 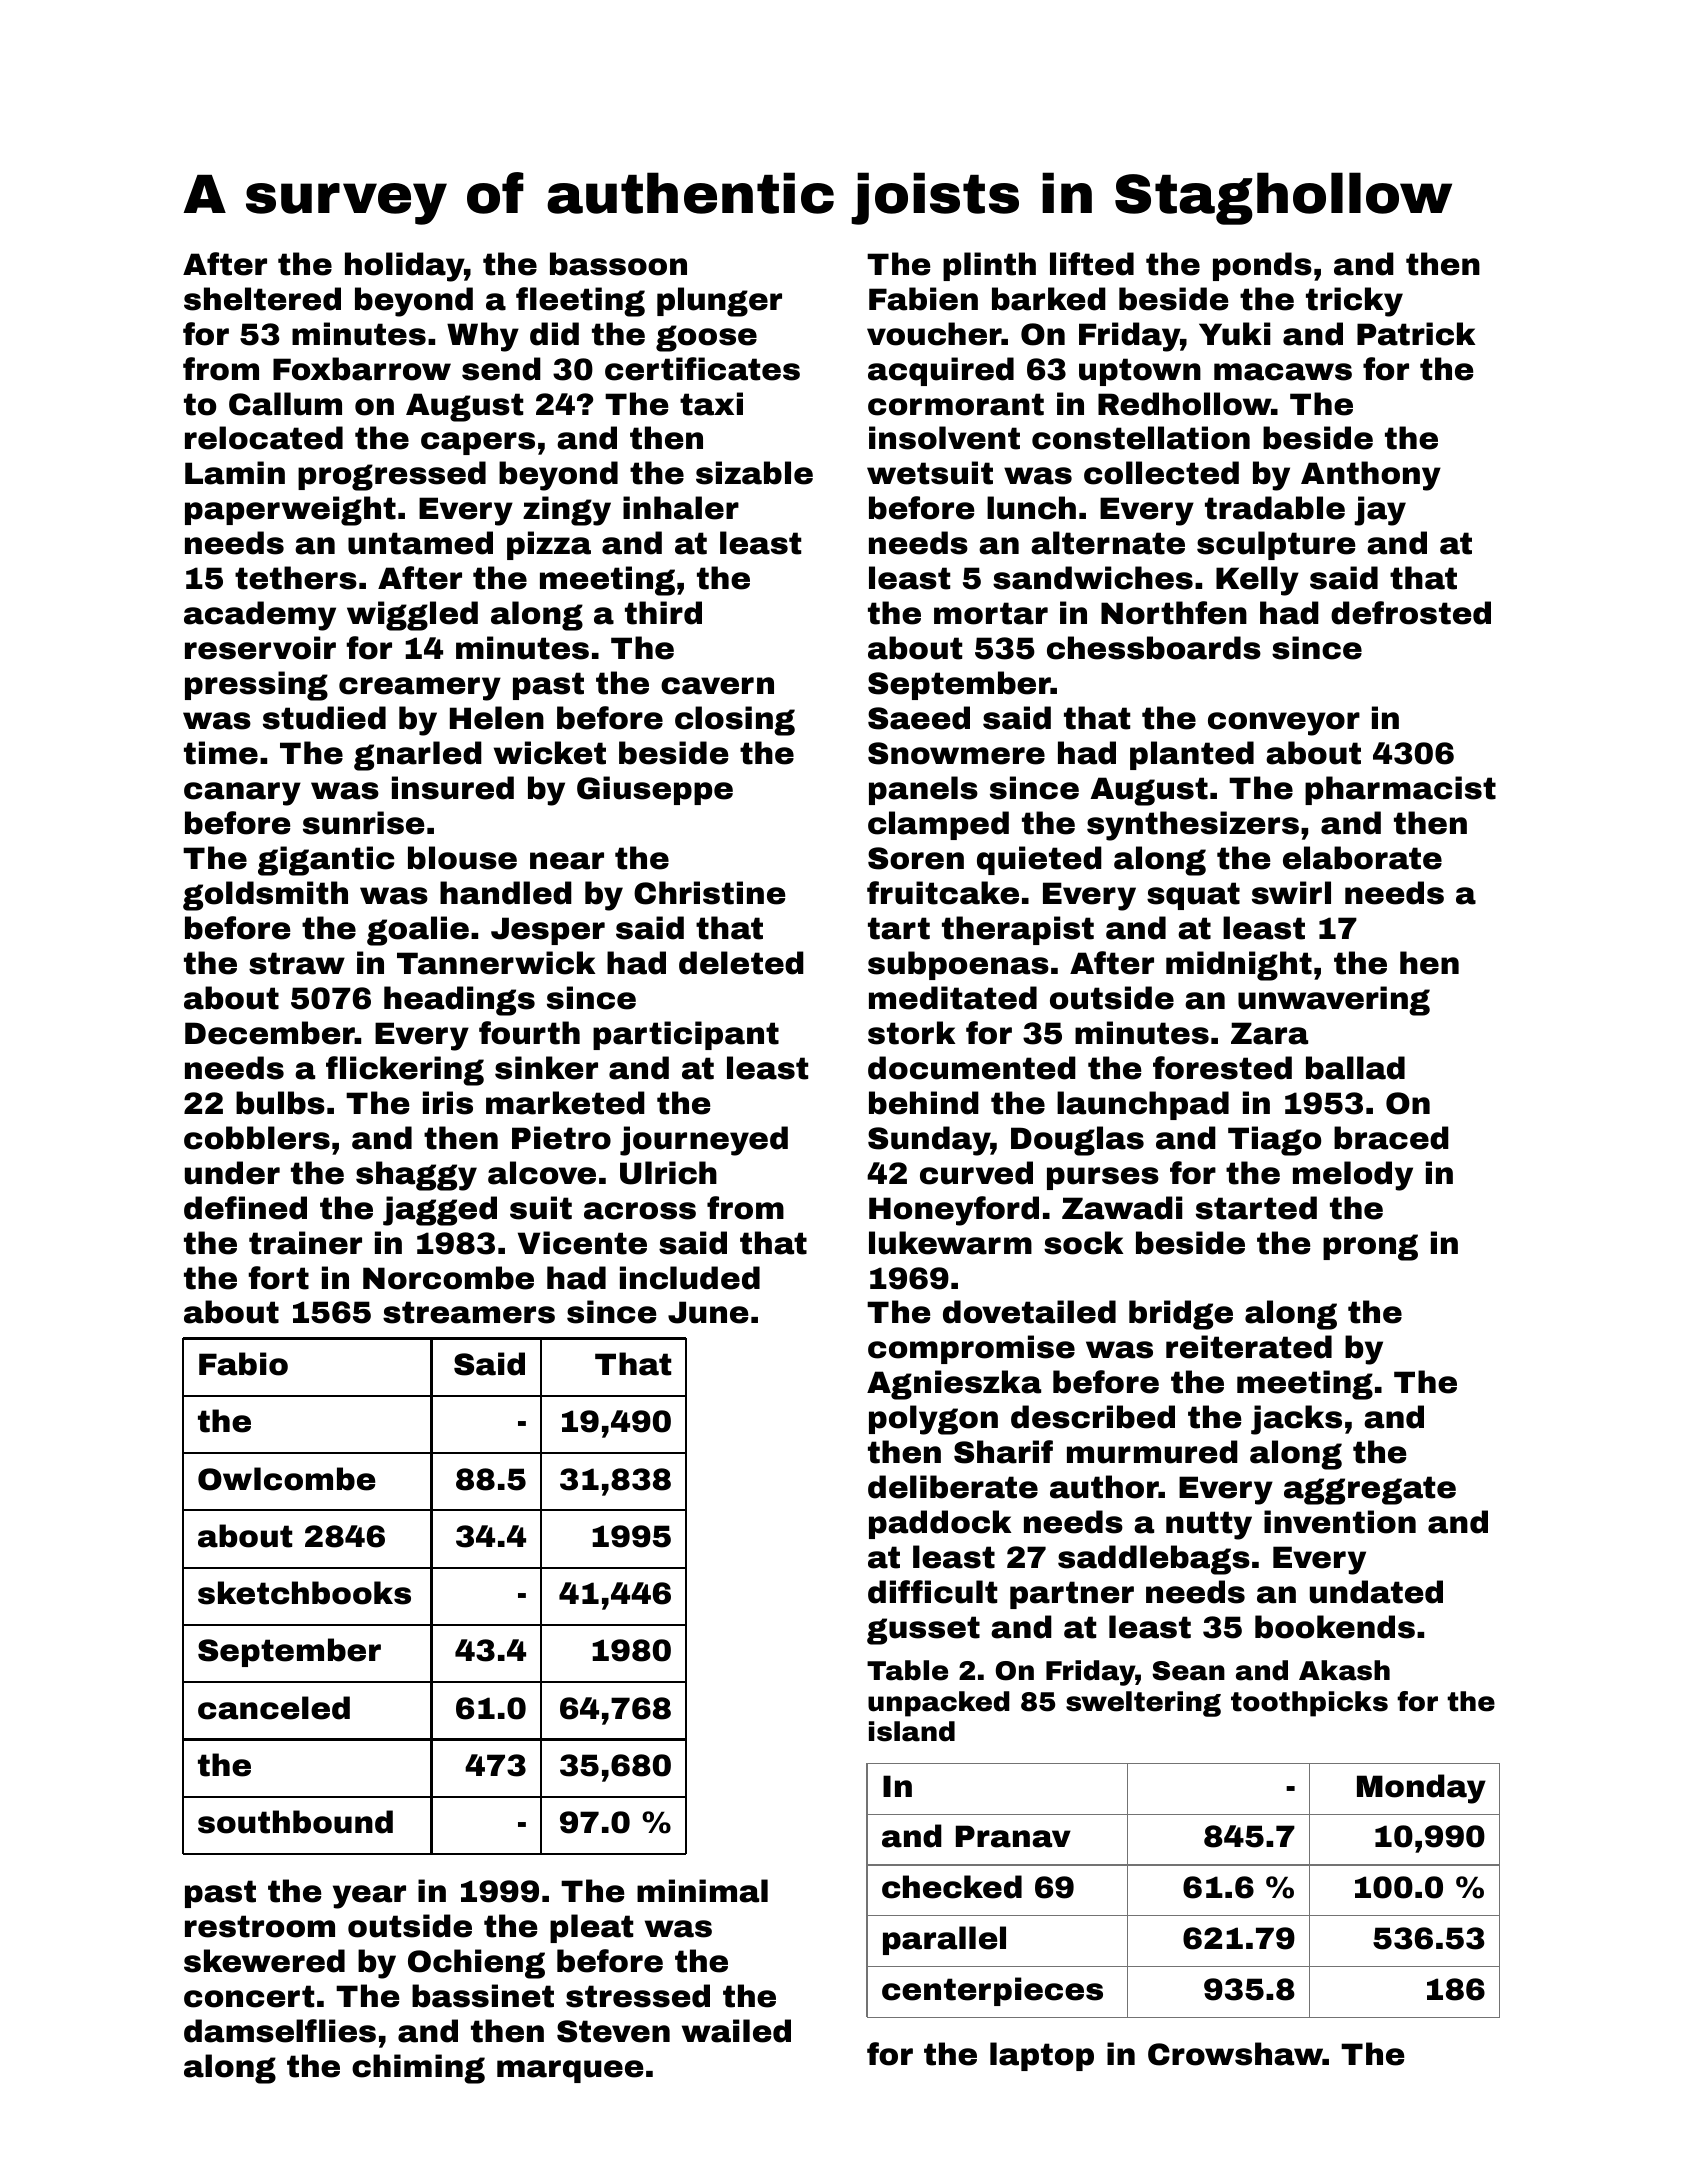 What do you see at coordinates (1411, 613) in the screenshot?
I see `defrosted` at bounding box center [1411, 613].
